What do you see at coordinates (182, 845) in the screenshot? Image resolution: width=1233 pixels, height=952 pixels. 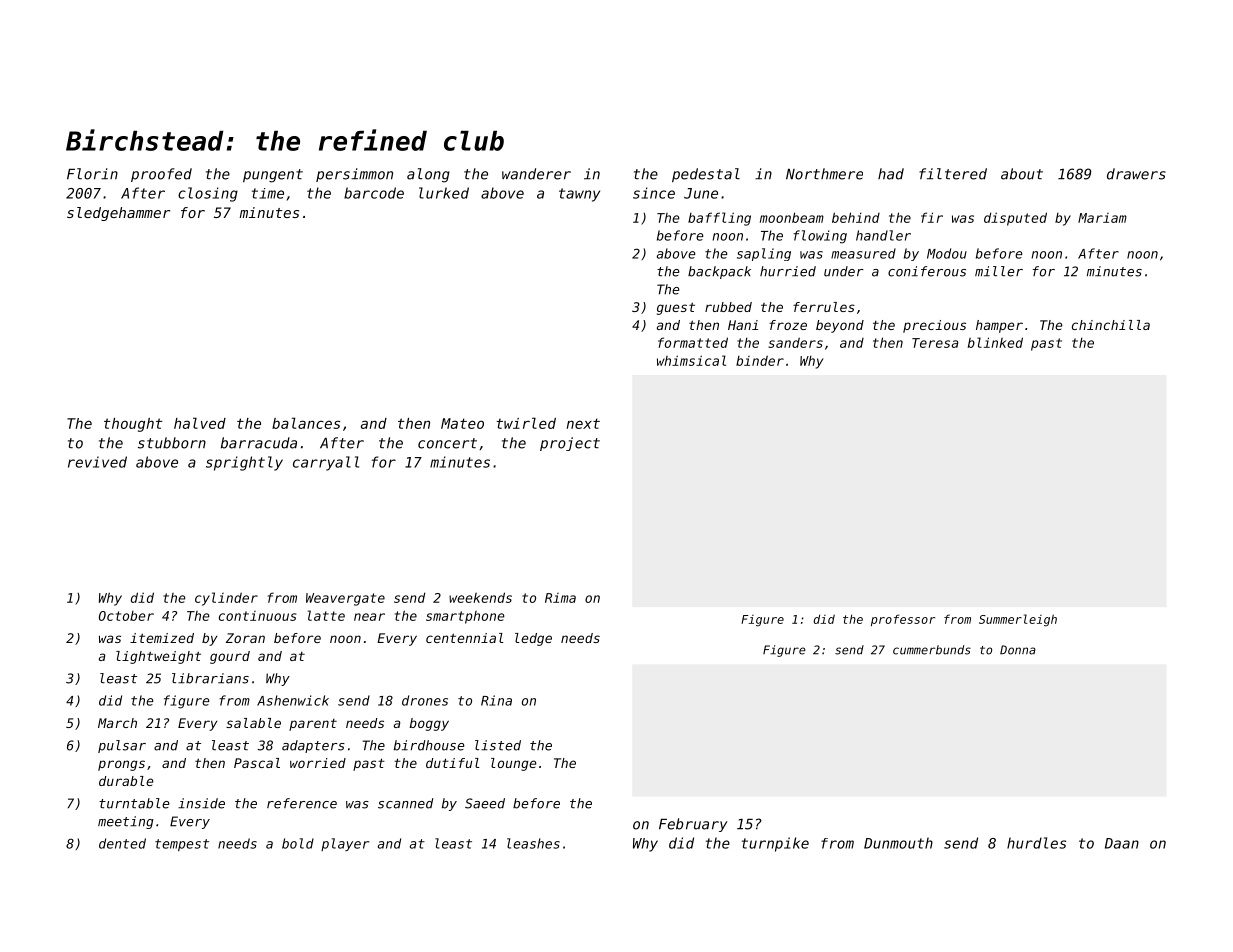 I see `tempest` at bounding box center [182, 845].
